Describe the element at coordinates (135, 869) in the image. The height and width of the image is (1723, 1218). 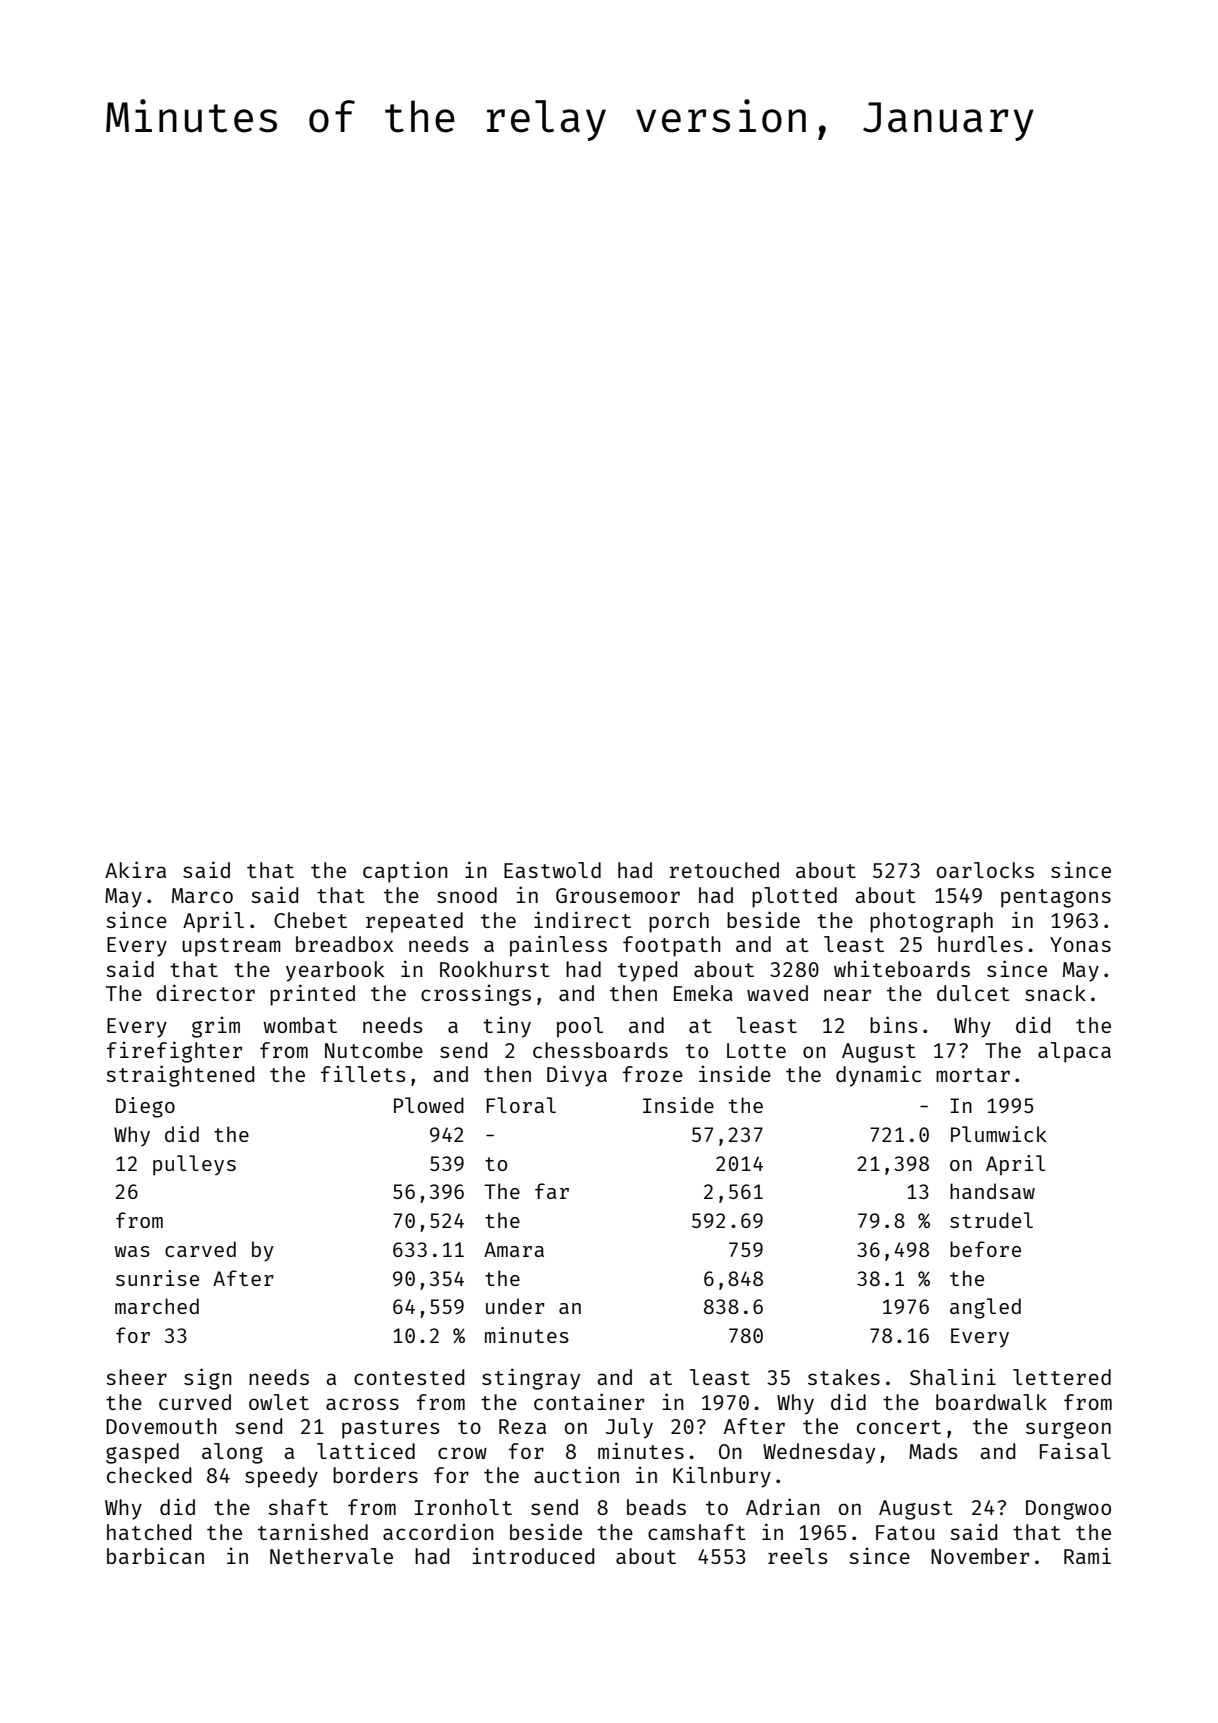
I see `Akira` at that location.
